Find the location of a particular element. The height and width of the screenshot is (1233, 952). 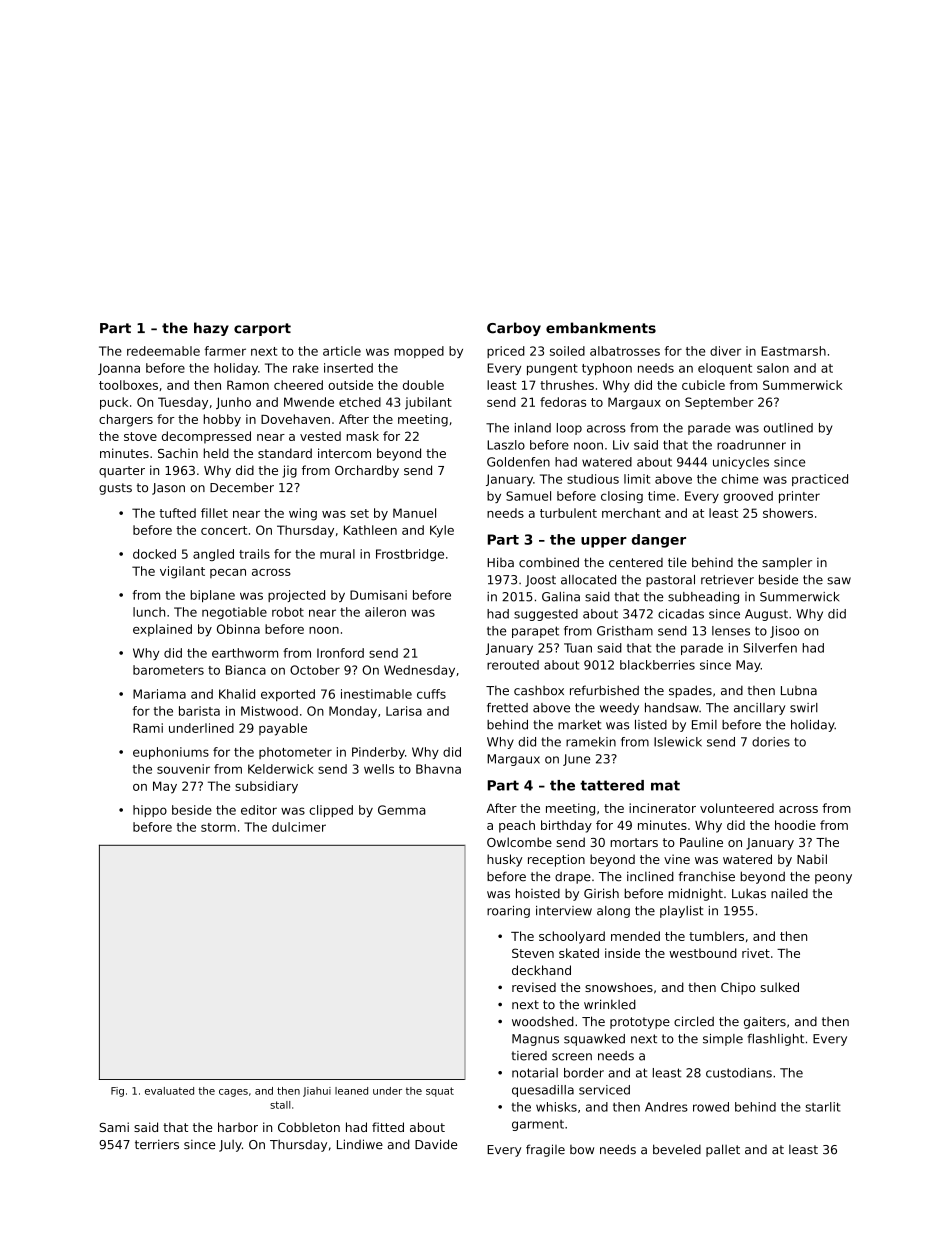

Eastmarsh is located at coordinates (793, 351).
